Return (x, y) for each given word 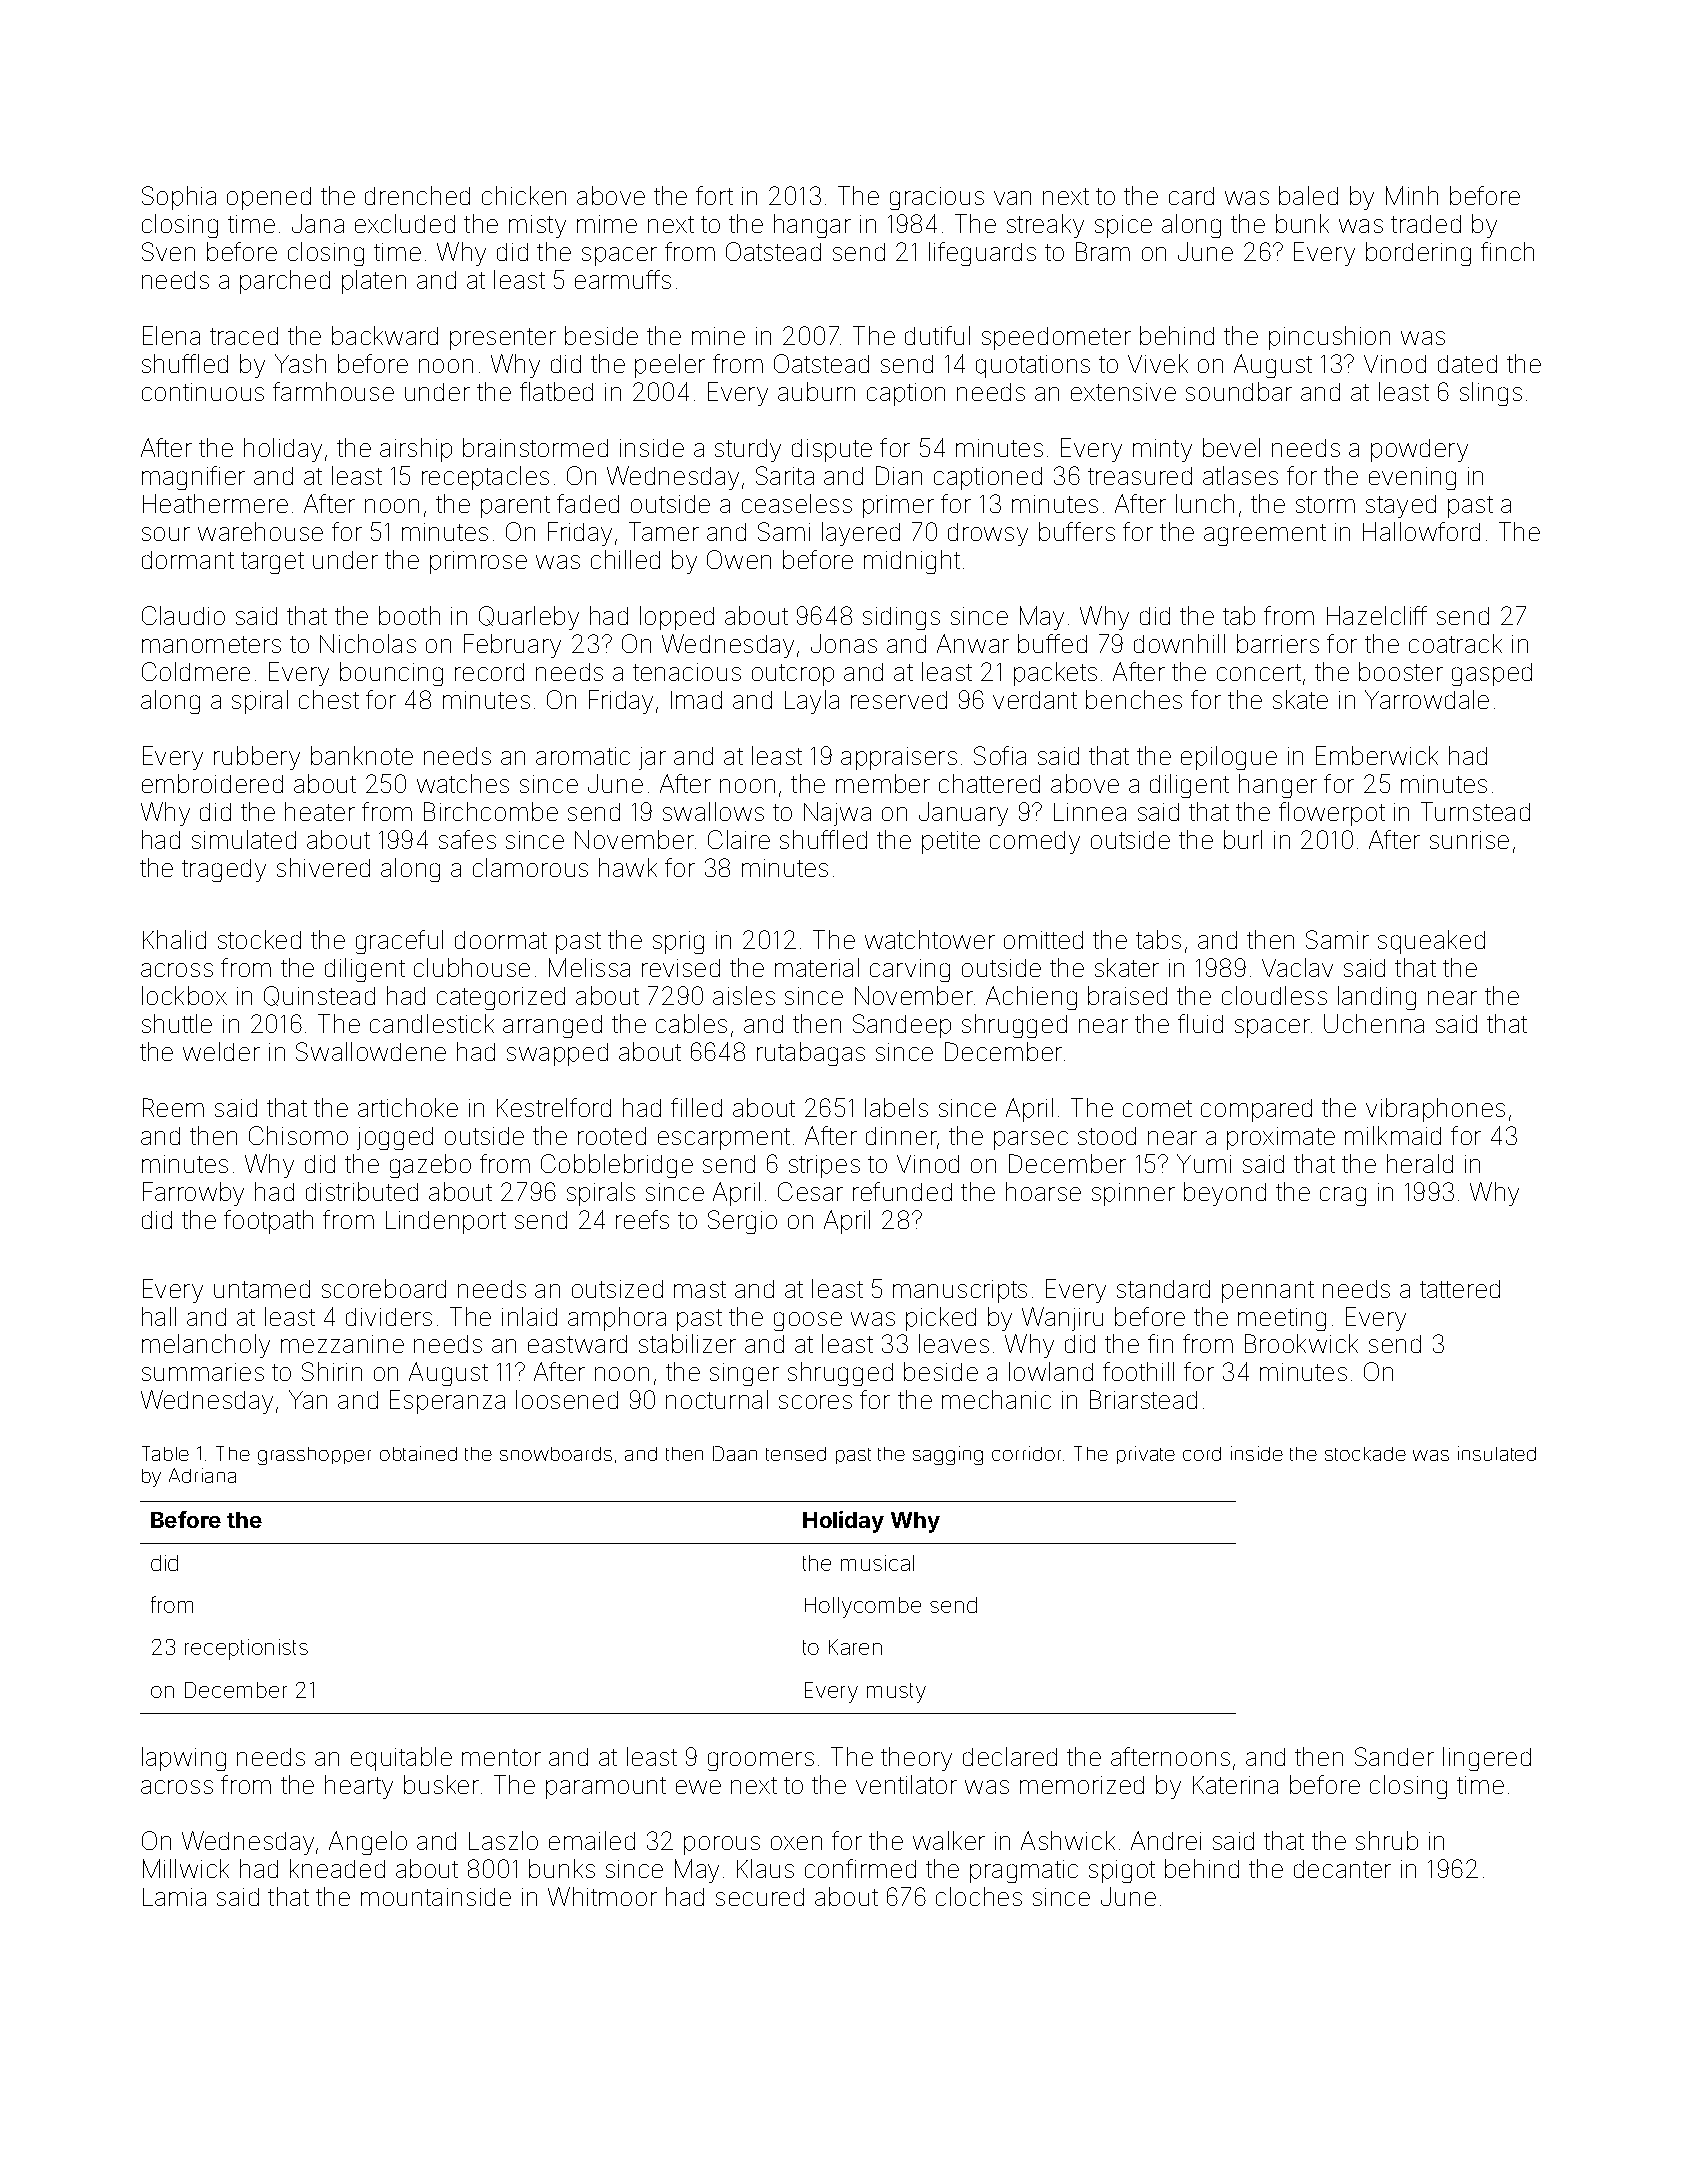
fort (714, 195)
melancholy (206, 1346)
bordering (1418, 254)
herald (1420, 1163)
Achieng (1031, 998)
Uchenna (1374, 1023)
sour (166, 534)
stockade (1365, 1454)
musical (877, 1563)
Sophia (179, 198)
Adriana (202, 1475)
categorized (501, 998)
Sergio (742, 1222)
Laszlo (503, 1840)
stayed (1401, 506)
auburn (816, 391)
